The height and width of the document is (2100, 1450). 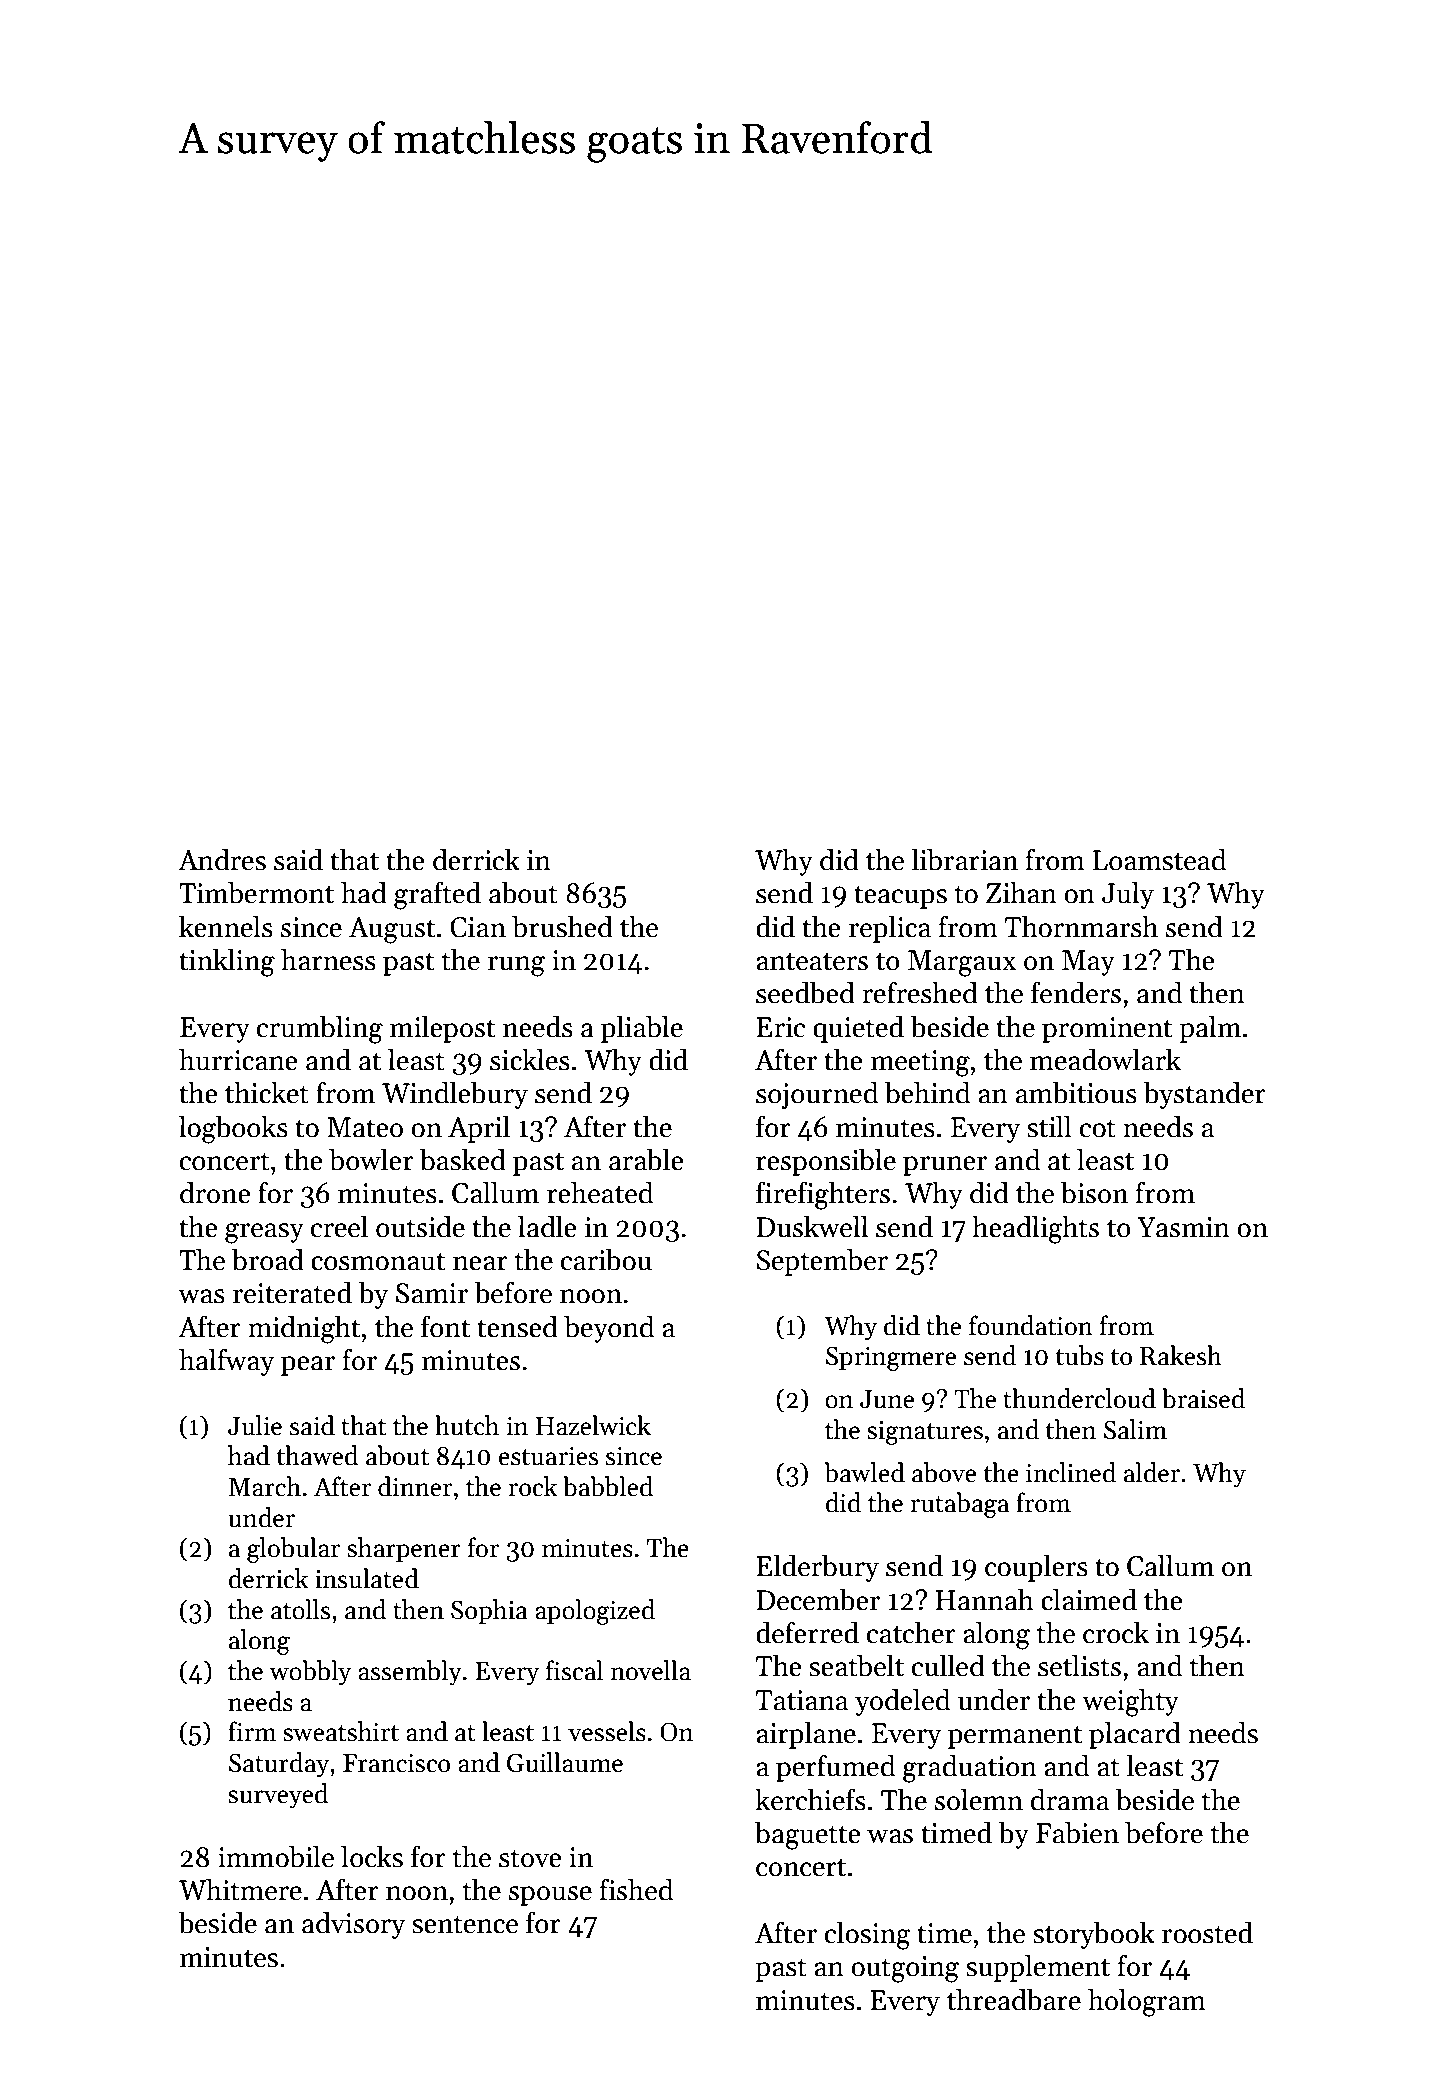 What do you see at coordinates (609, 1329) in the document?
I see `beyond` at bounding box center [609, 1329].
